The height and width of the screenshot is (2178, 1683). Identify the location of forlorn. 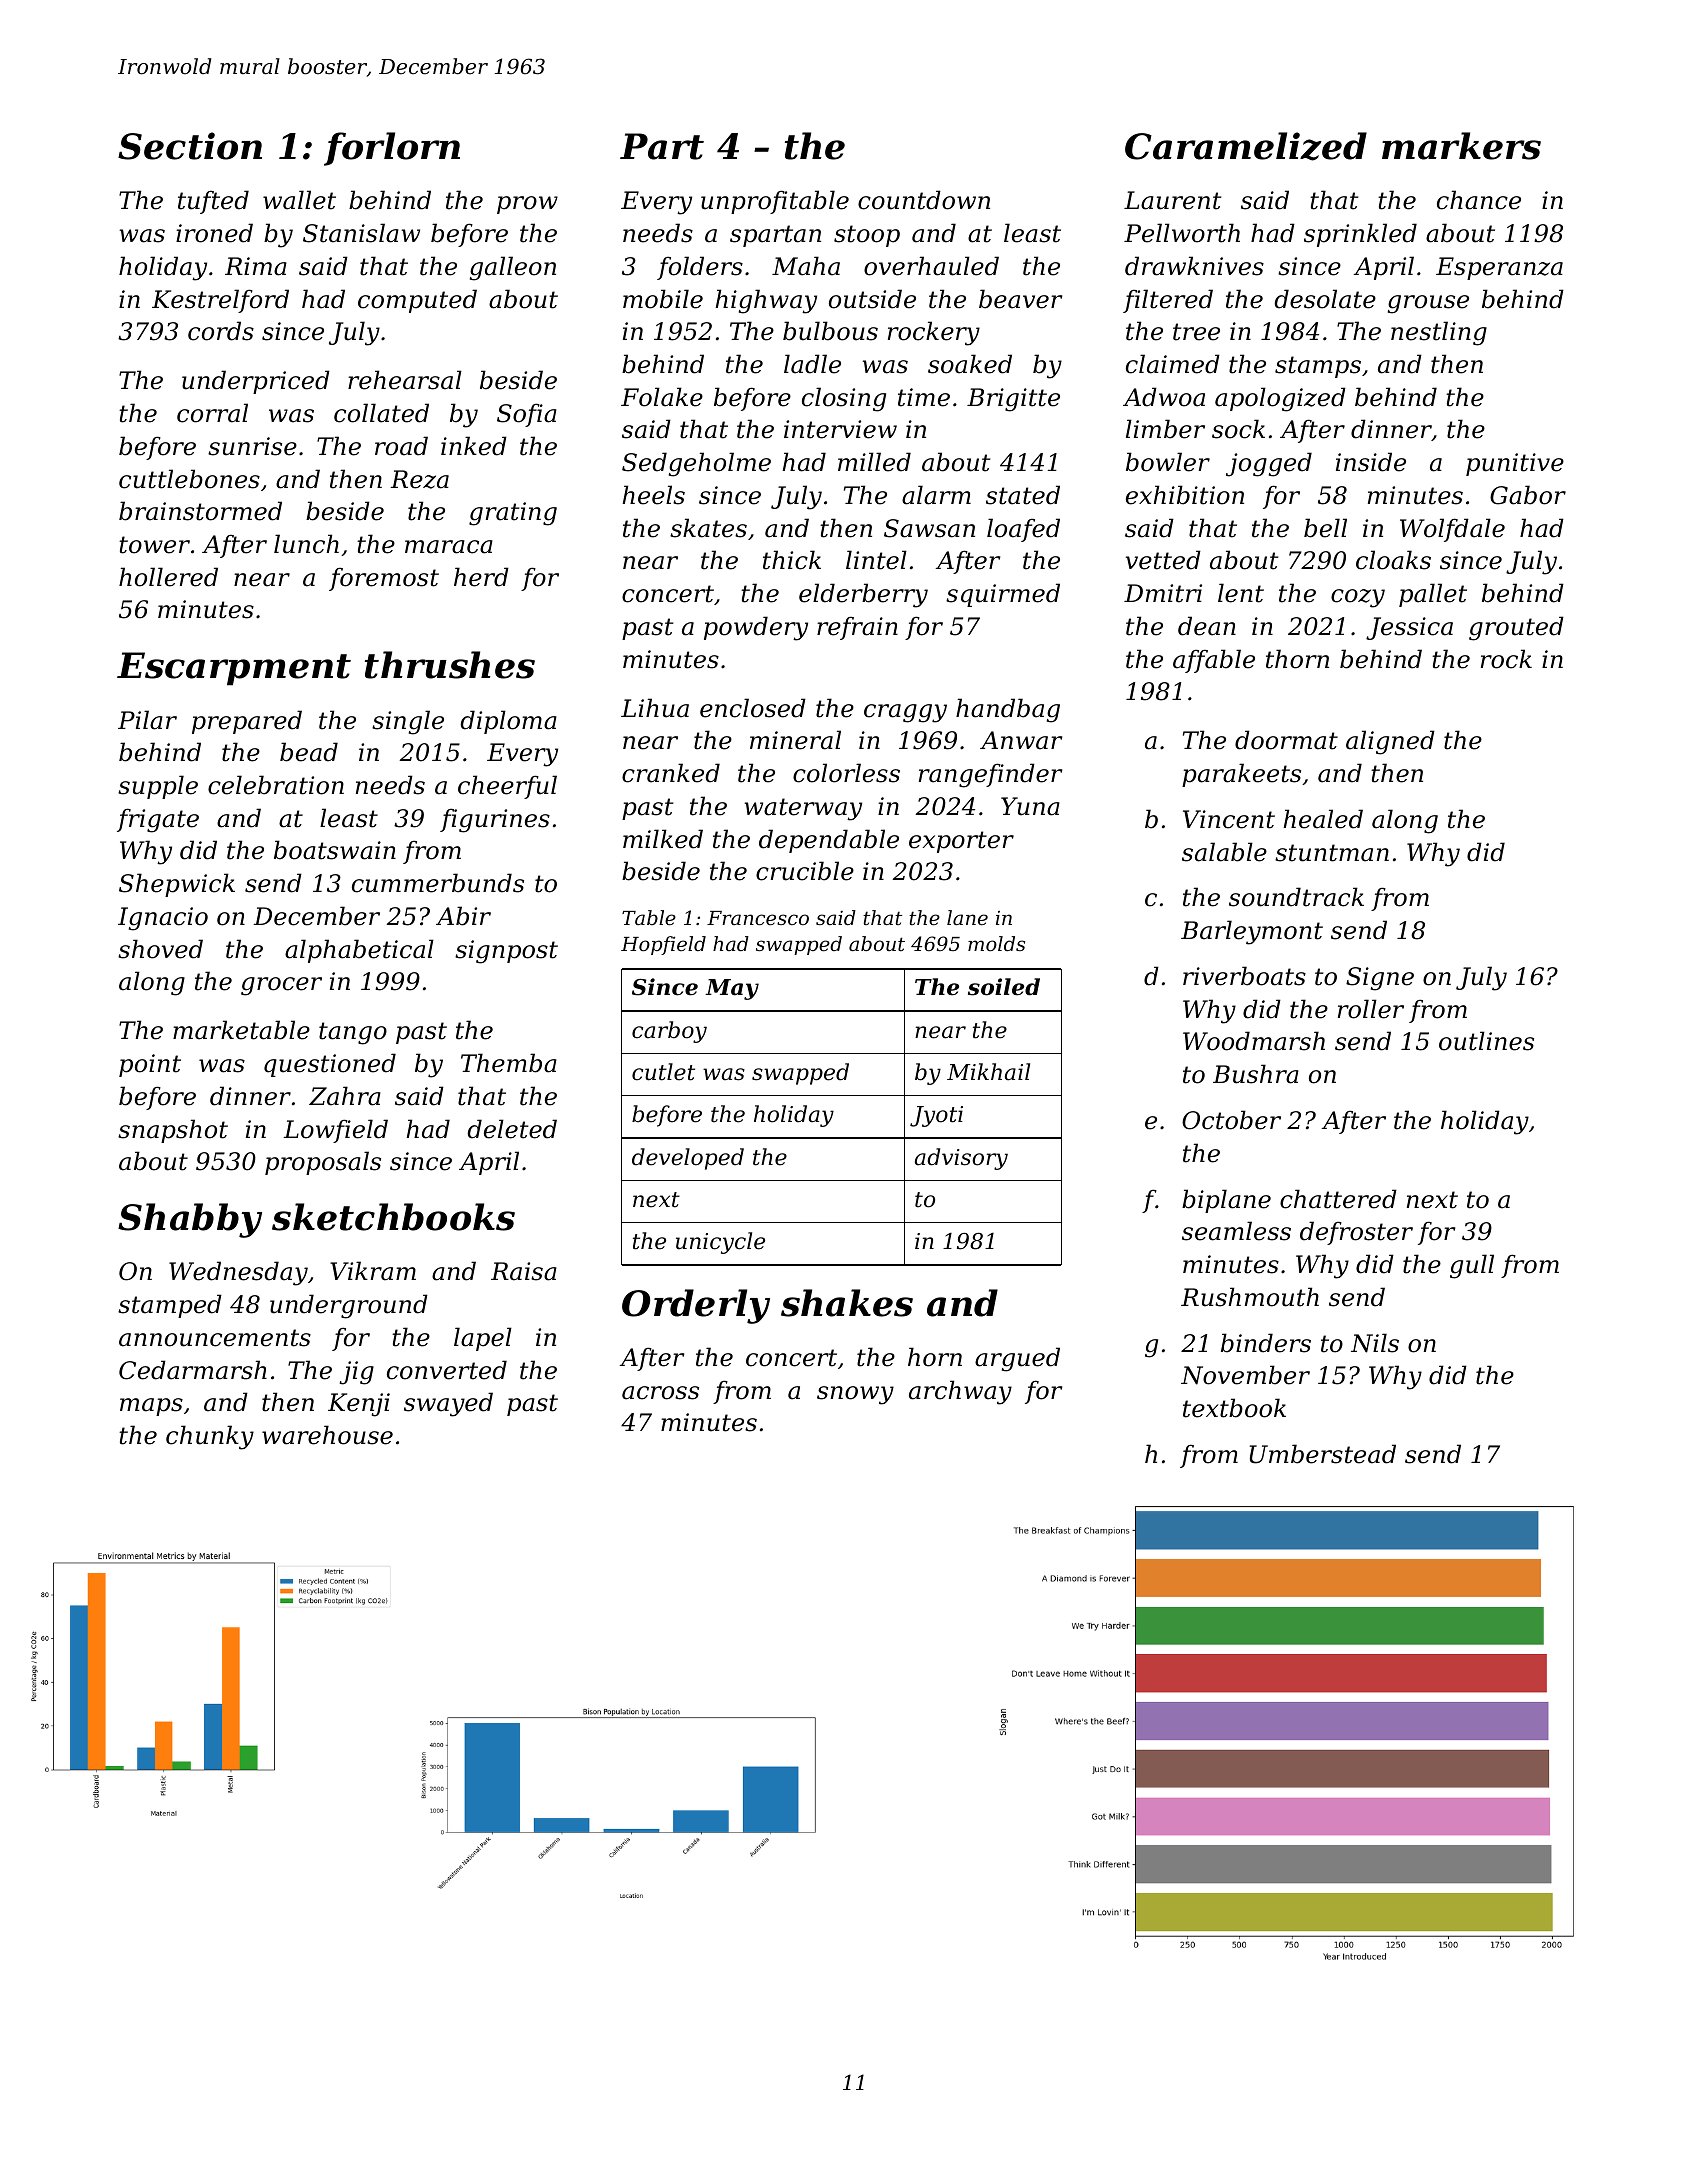
(392, 149).
